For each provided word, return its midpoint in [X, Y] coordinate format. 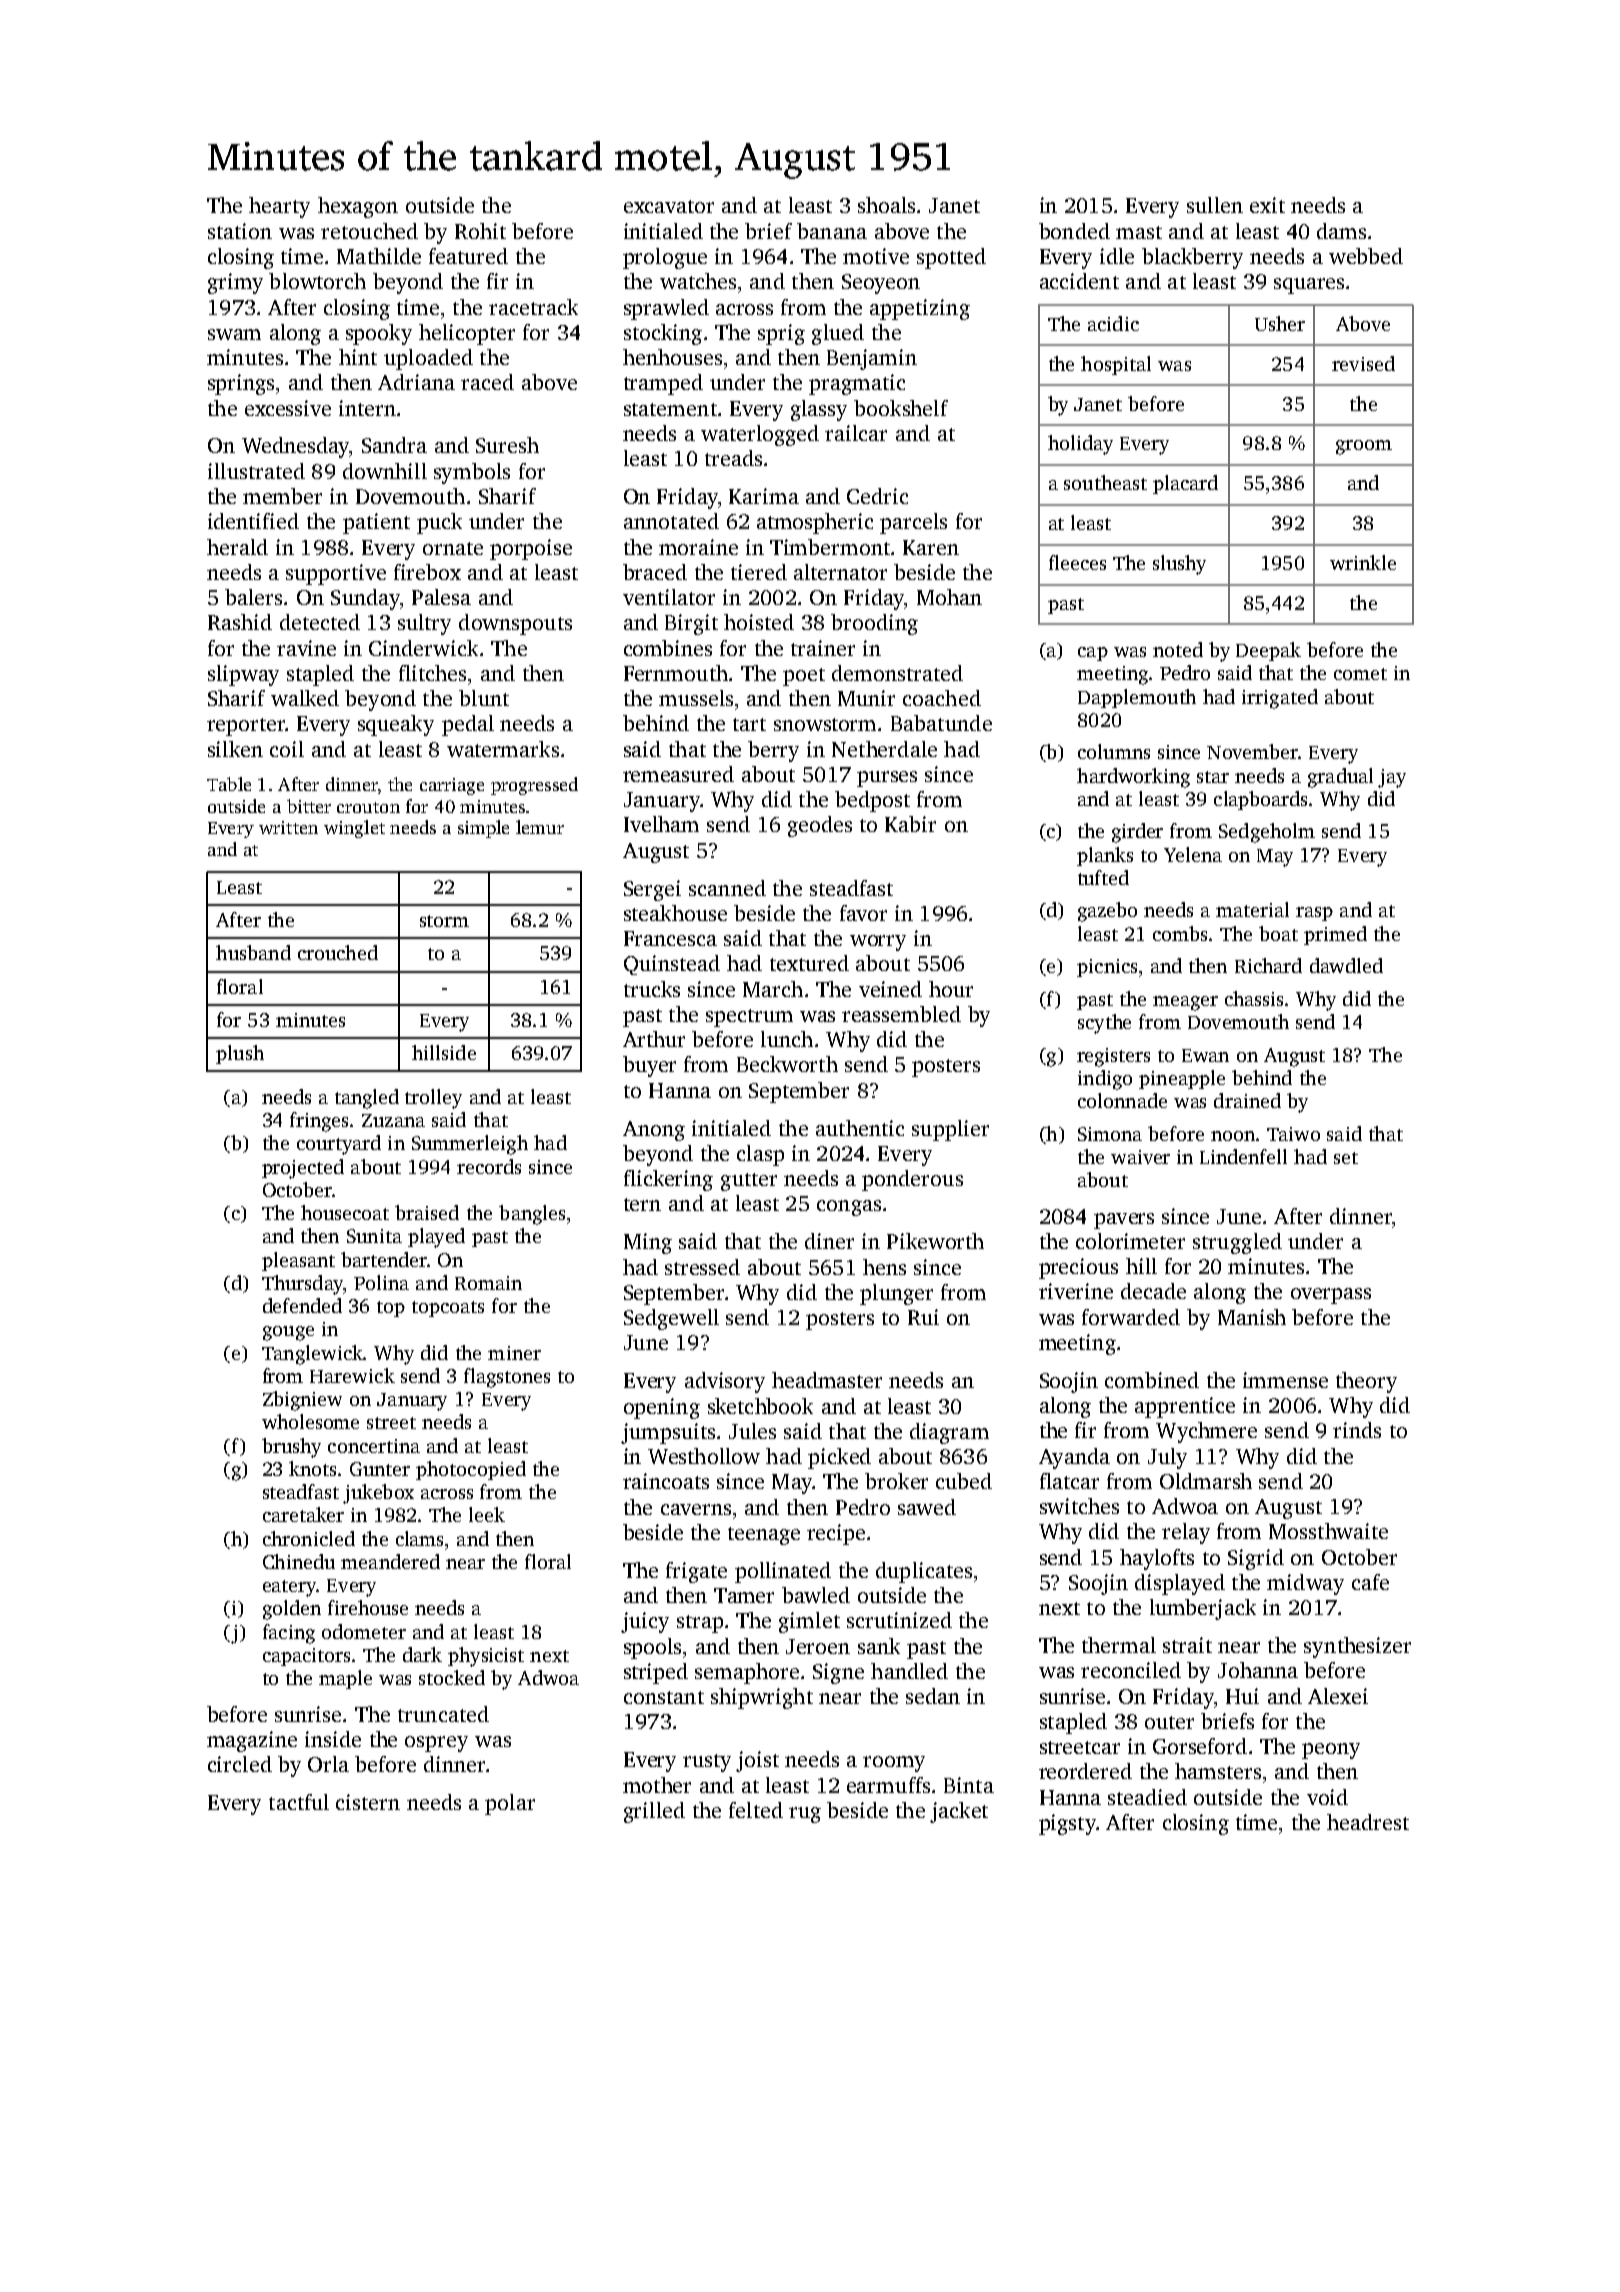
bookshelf [901, 408]
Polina [381, 1282]
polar [510, 1804]
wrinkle [1363, 562]
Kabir [910, 824]
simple [483, 829]
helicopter [467, 334]
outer [1169, 1722]
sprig [781, 334]
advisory [725, 1382]
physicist [486, 1657]
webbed [1366, 256]
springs [241, 384]
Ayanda [1074, 1458]
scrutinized [899, 1620]
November [1252, 751]
